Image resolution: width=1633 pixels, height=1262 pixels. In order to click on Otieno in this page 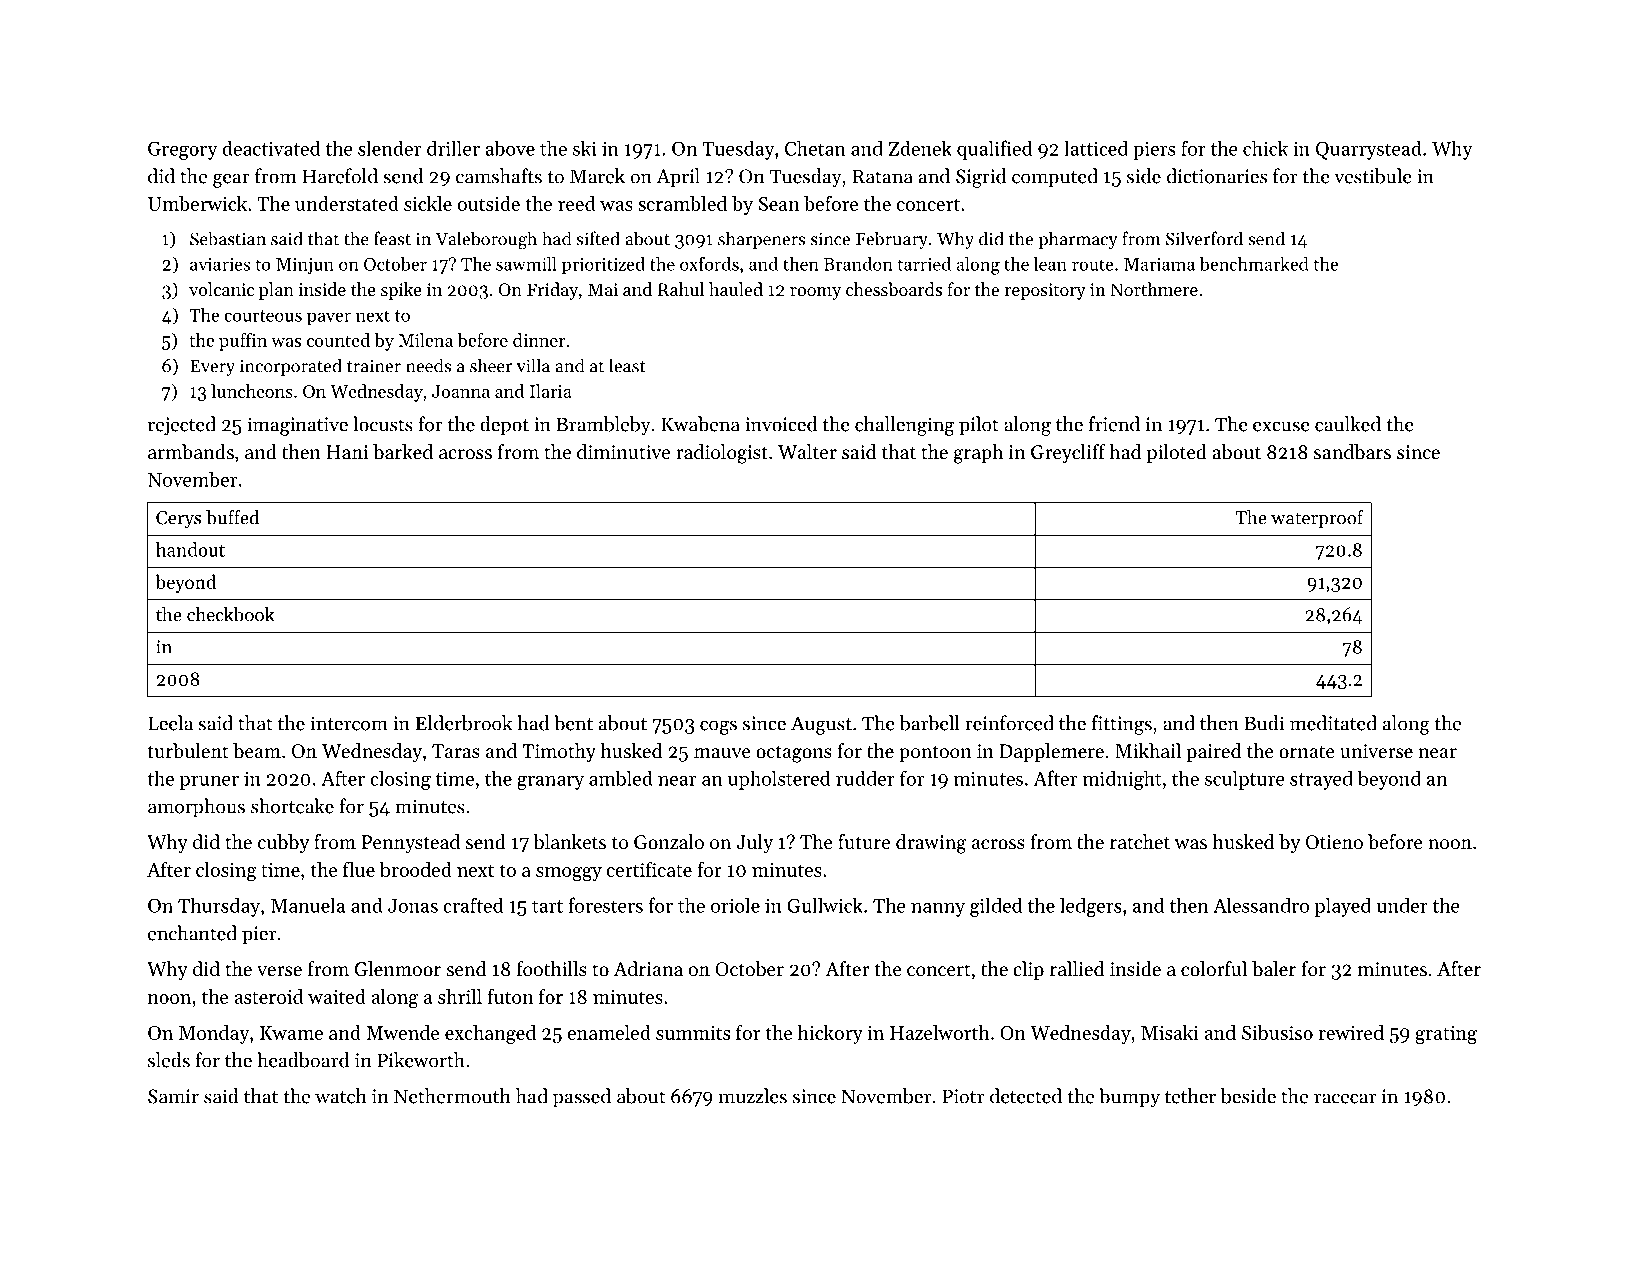, I will do `click(1334, 842)`.
